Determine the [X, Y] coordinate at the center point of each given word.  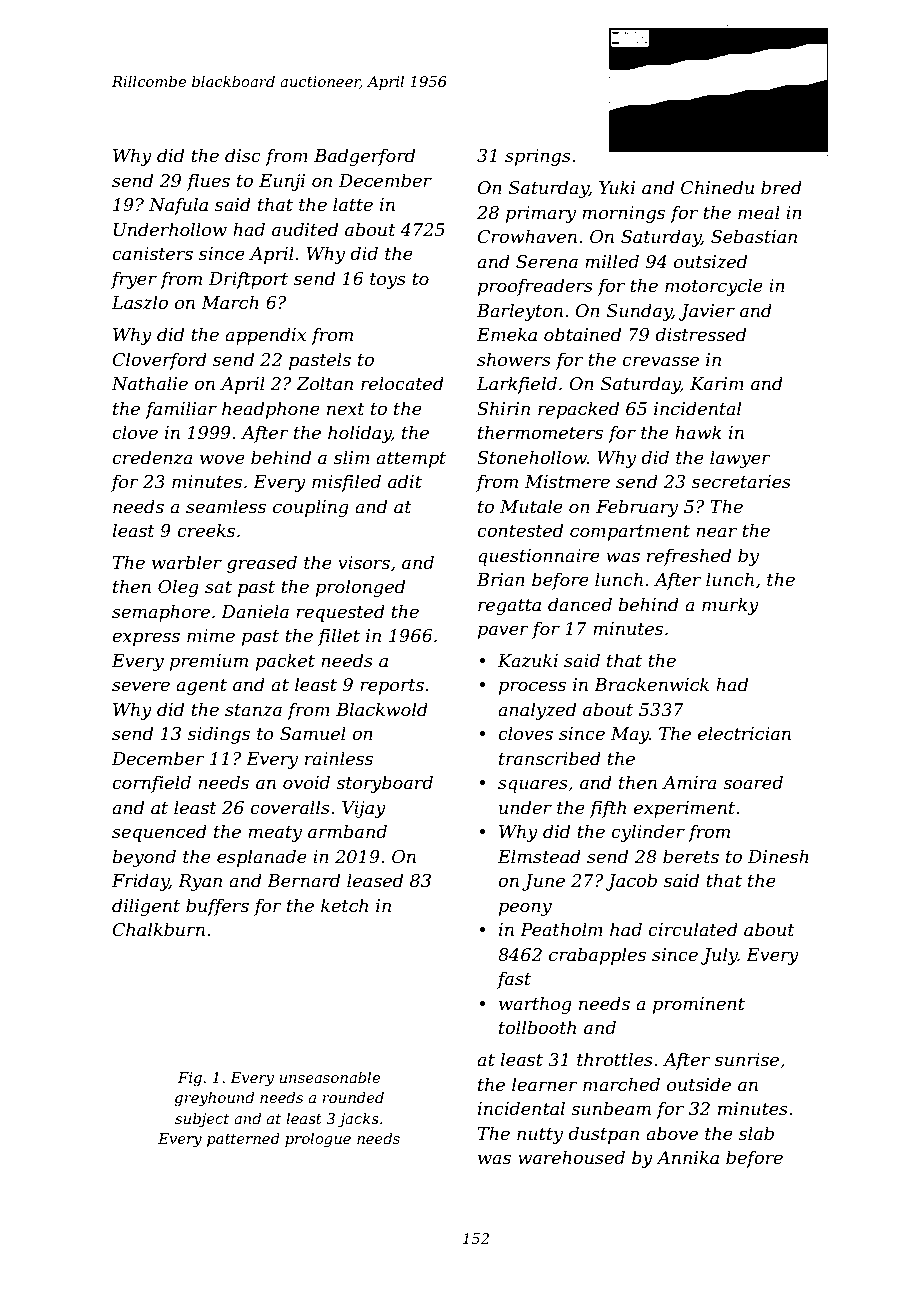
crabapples [597, 956]
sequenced [159, 833]
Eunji [282, 182]
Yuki [617, 187]
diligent [146, 907]
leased [375, 880]
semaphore [161, 613]
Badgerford [364, 157]
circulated [693, 929]
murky [730, 606]
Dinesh [778, 856]
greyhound [214, 1099]
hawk [698, 432]
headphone [271, 410]
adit [405, 481]
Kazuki [528, 660]
